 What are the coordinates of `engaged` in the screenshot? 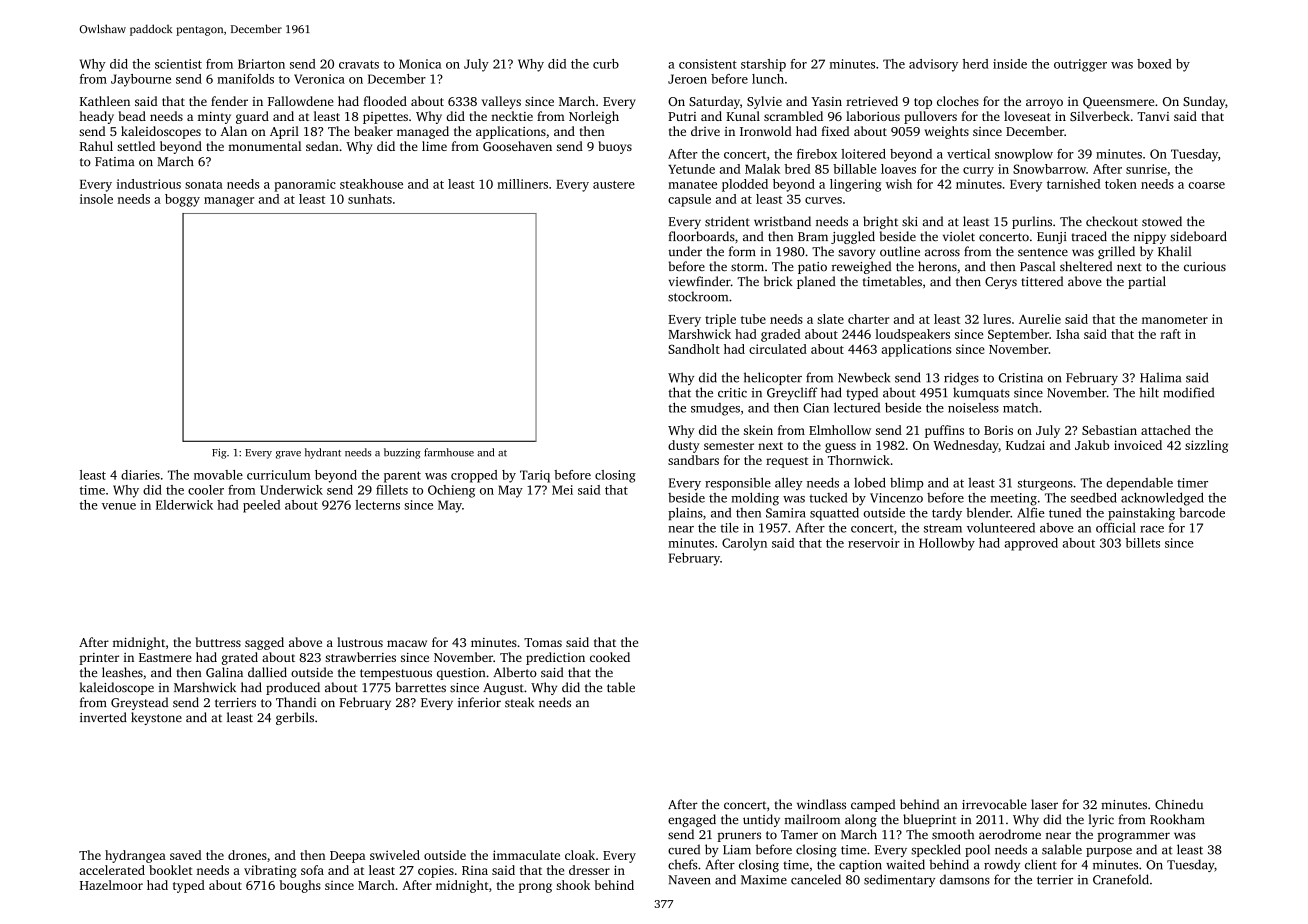 It's located at (692, 820).
